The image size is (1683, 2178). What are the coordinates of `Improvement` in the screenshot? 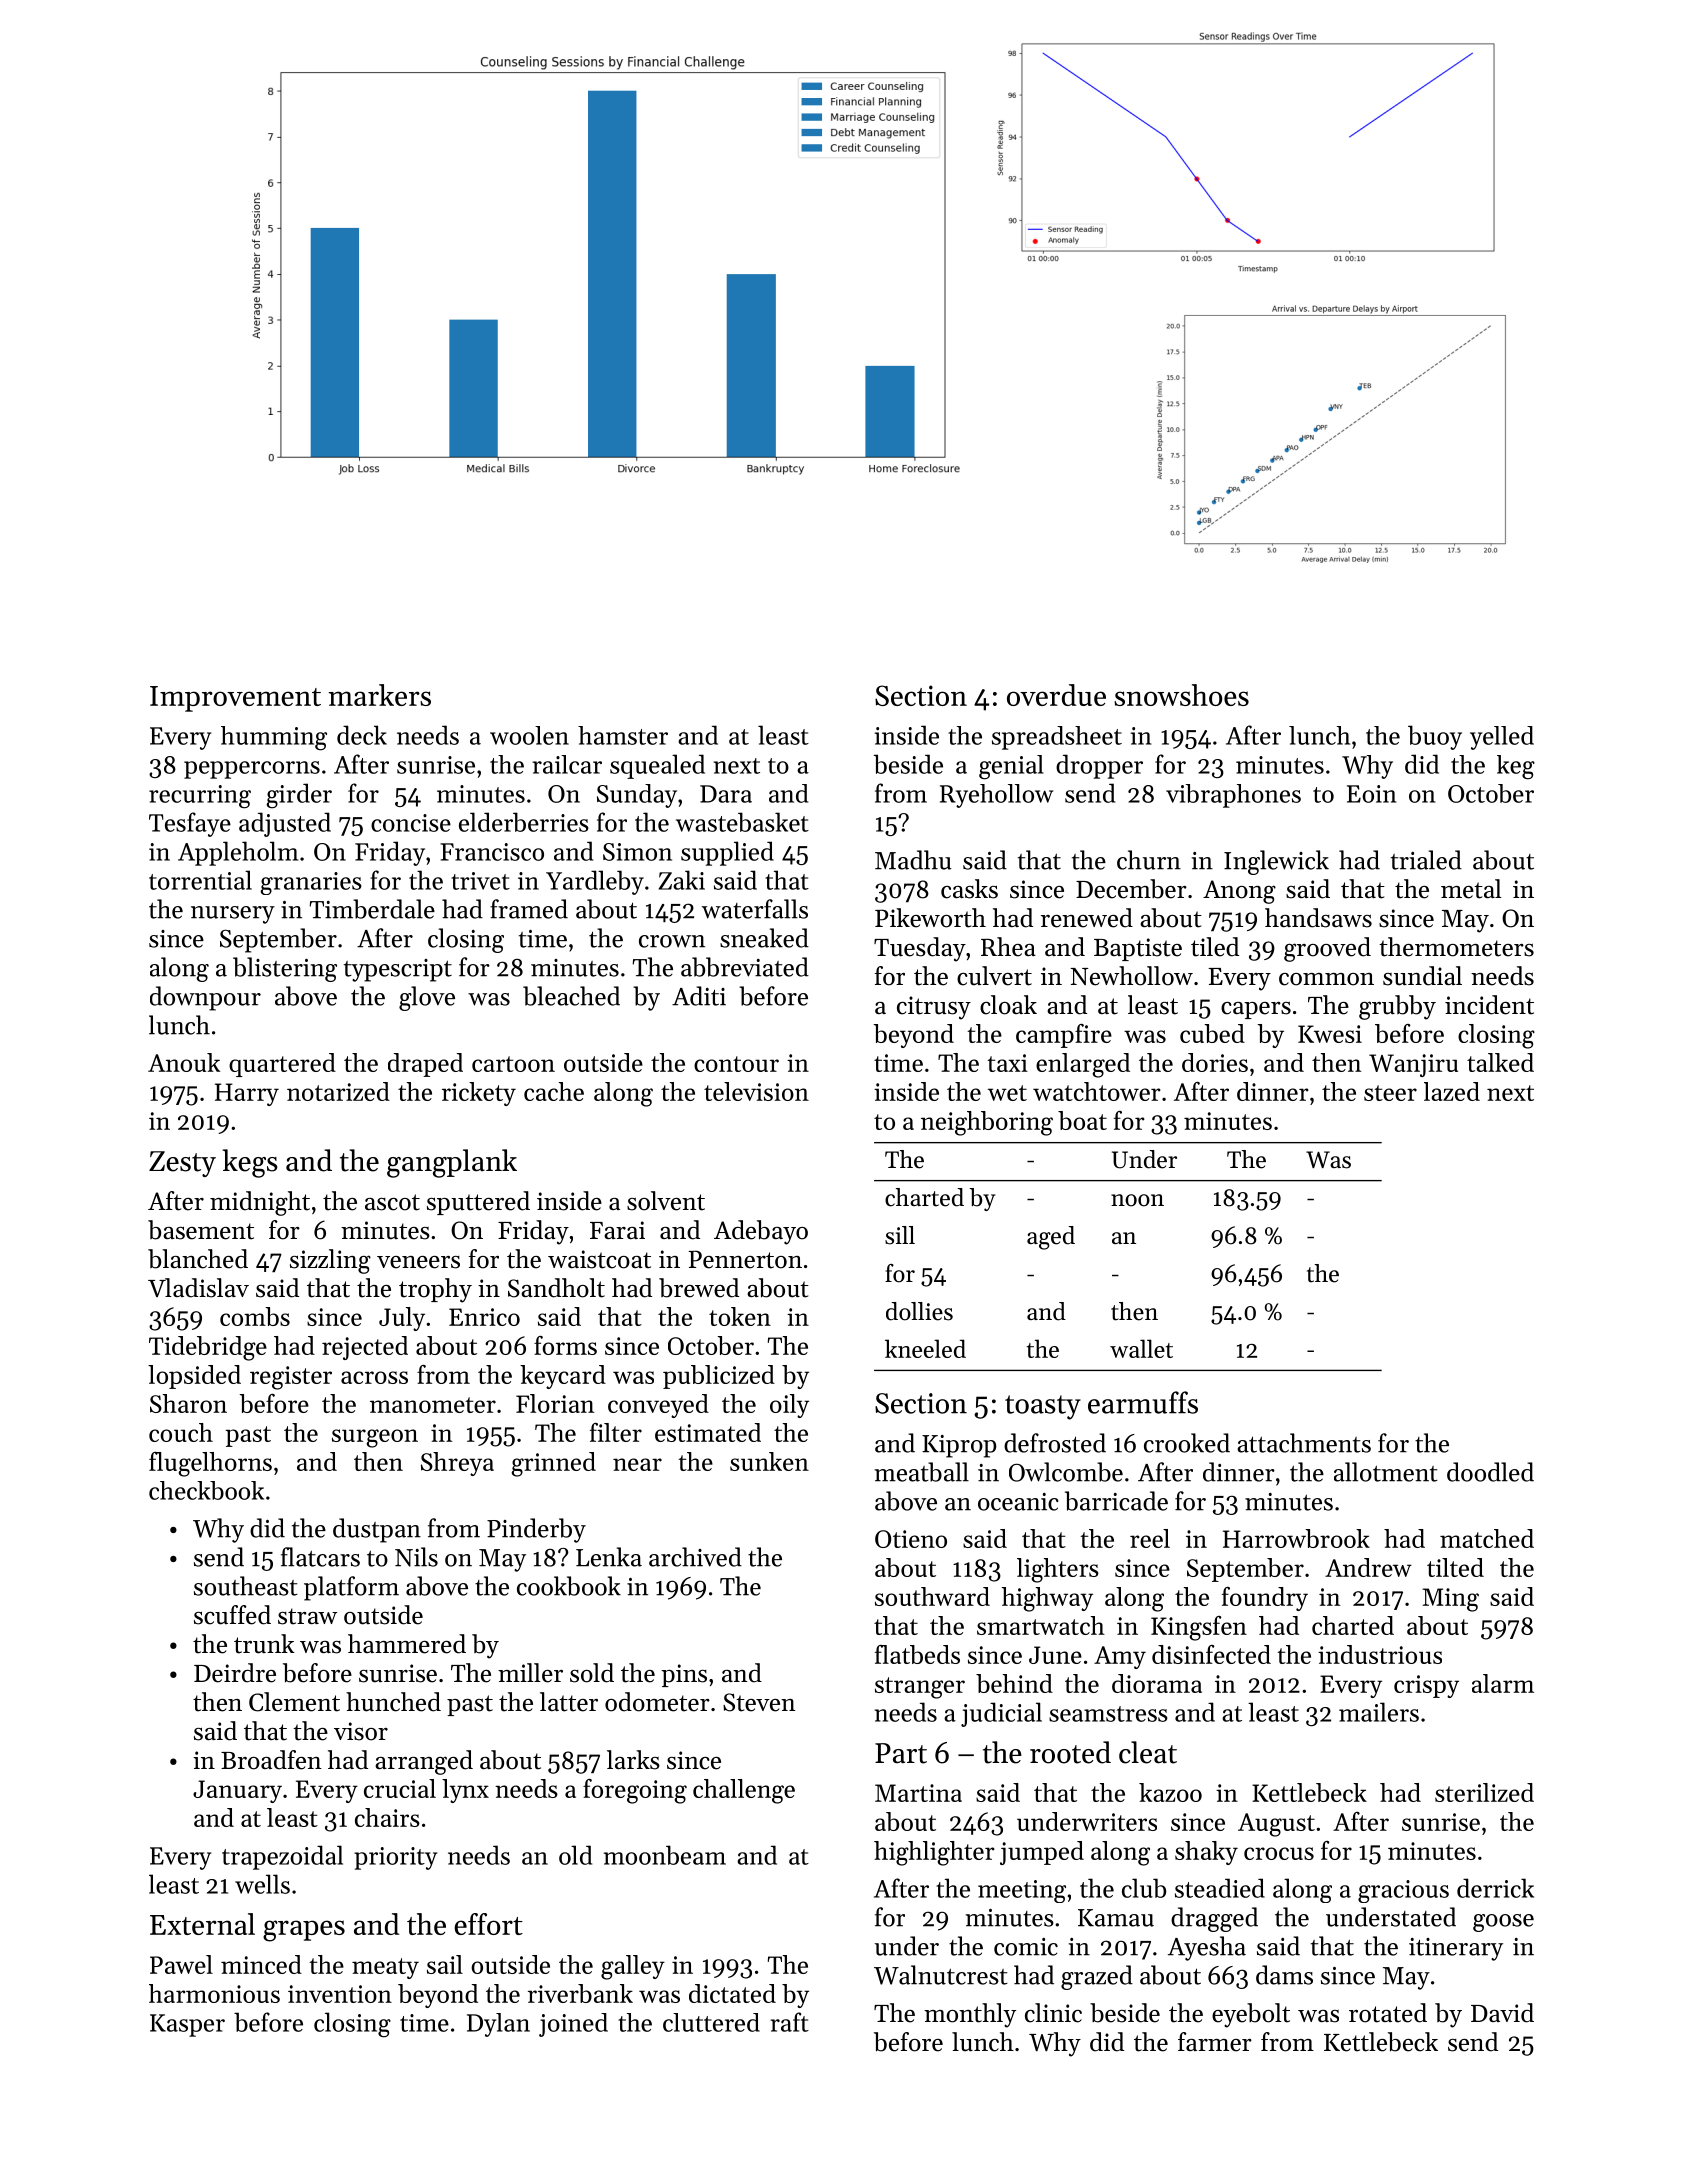 It's located at (235, 699).
